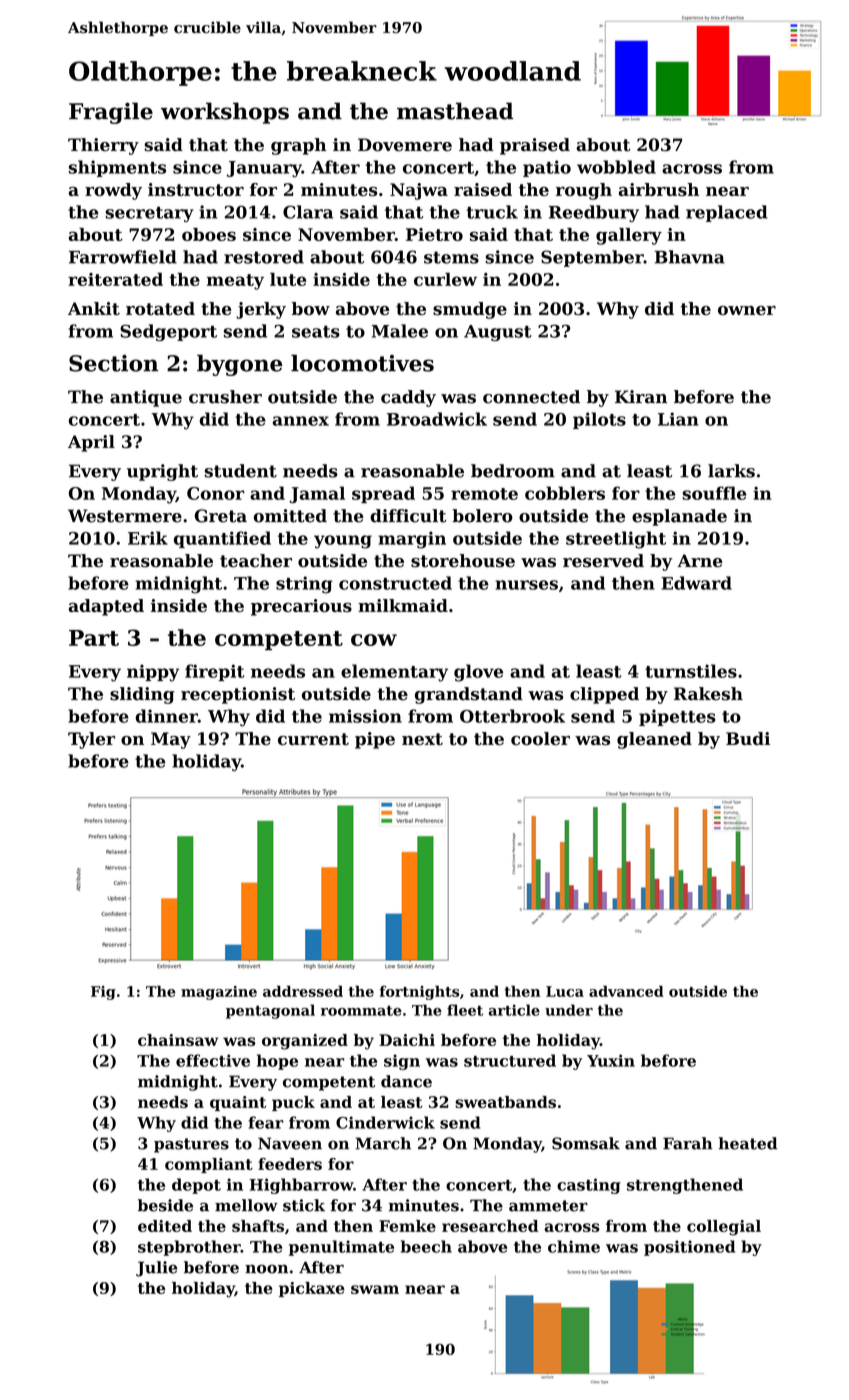 This page has width=849, height=1400. I want to click on Yuxin, so click(611, 1060).
